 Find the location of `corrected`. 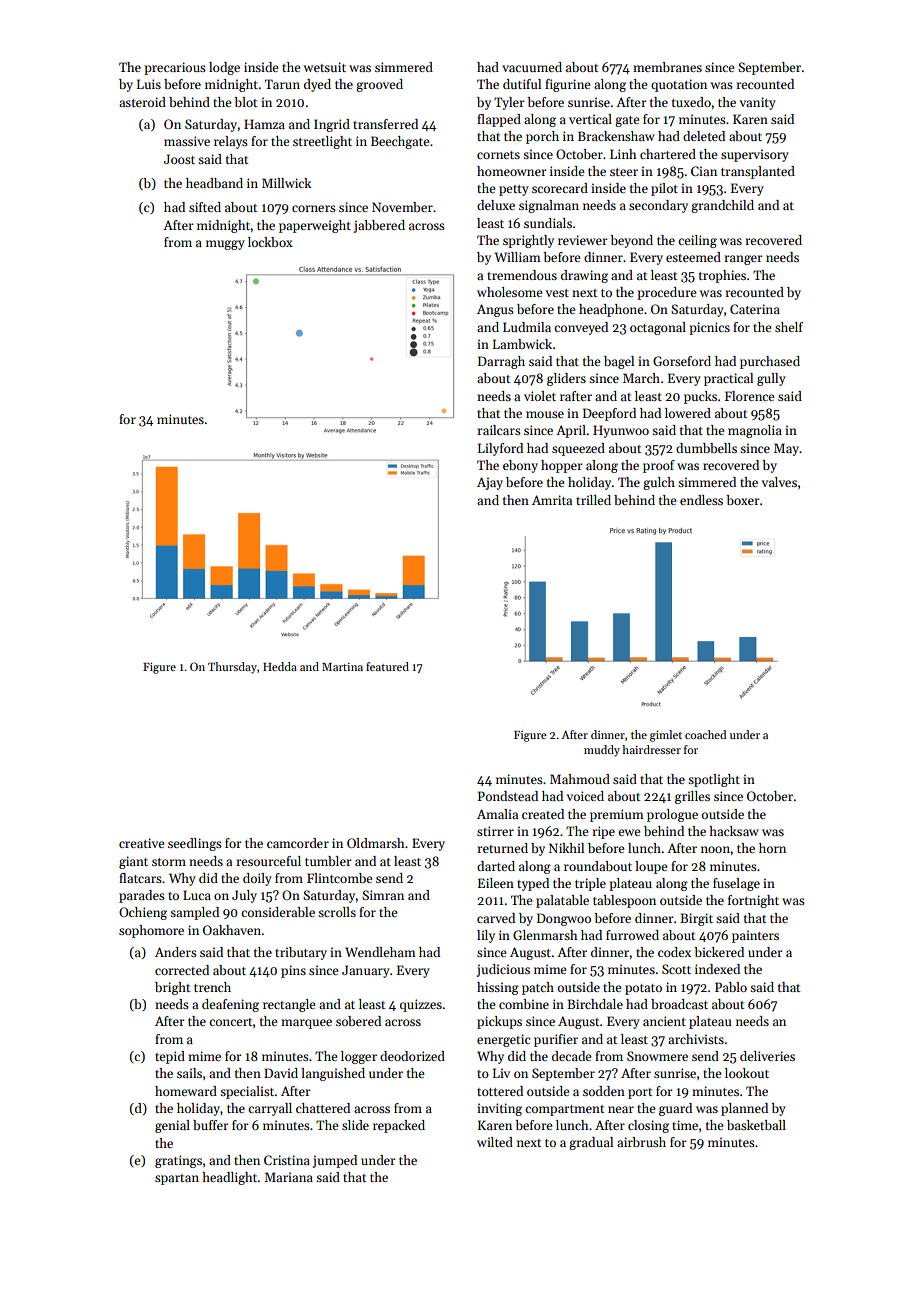

corrected is located at coordinates (182, 970).
